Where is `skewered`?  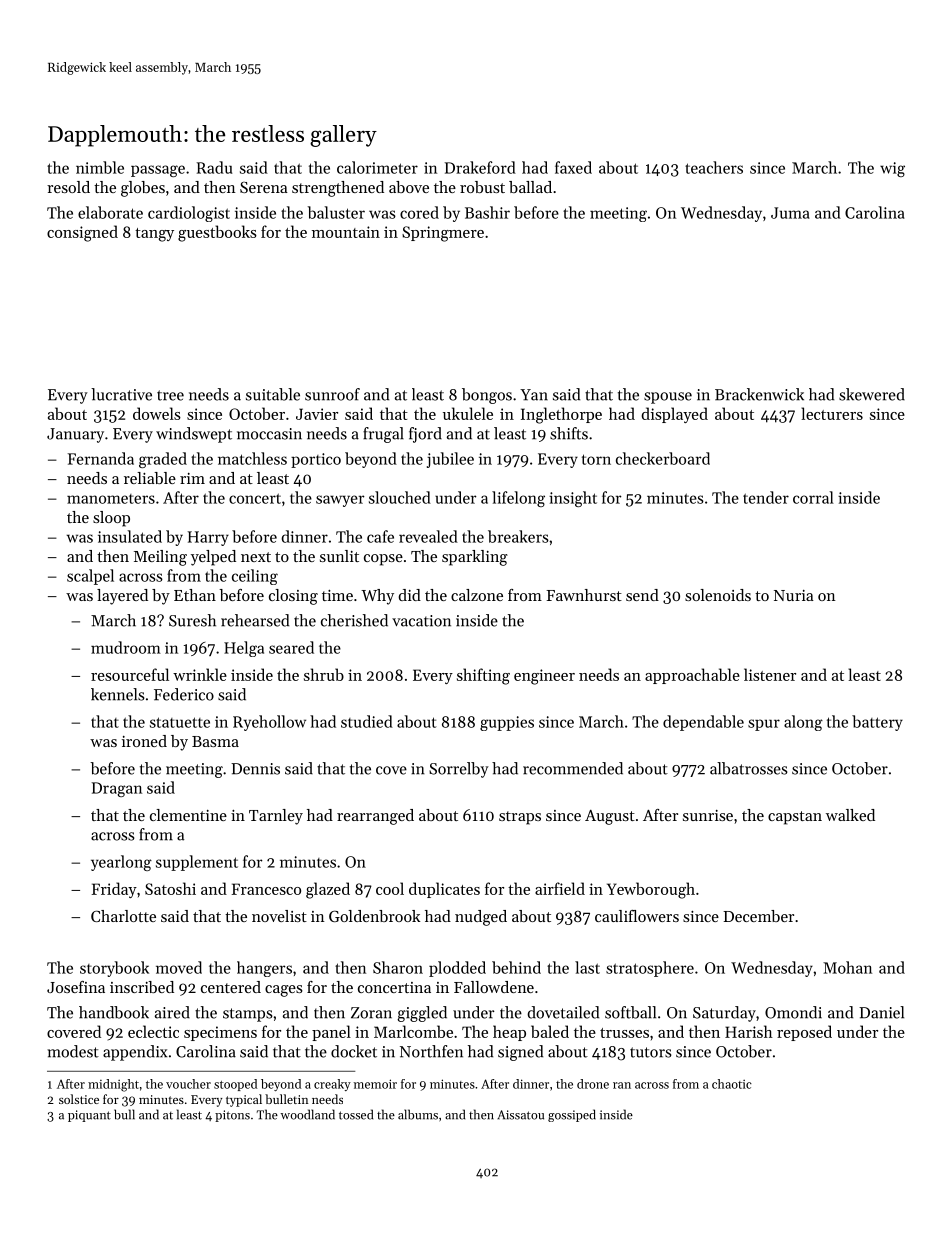
skewered is located at coordinates (872, 394).
